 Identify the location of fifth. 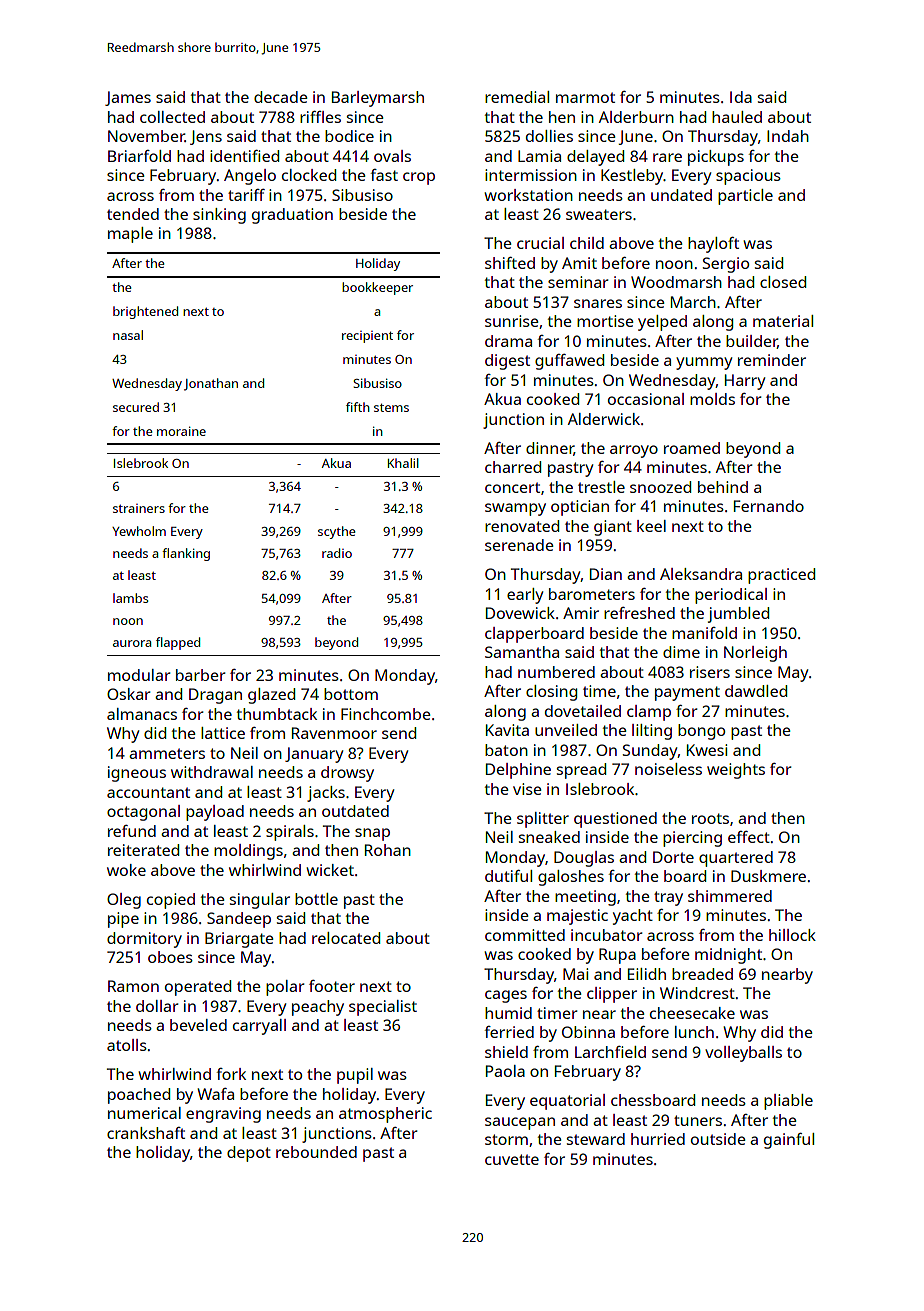
(358, 407).
